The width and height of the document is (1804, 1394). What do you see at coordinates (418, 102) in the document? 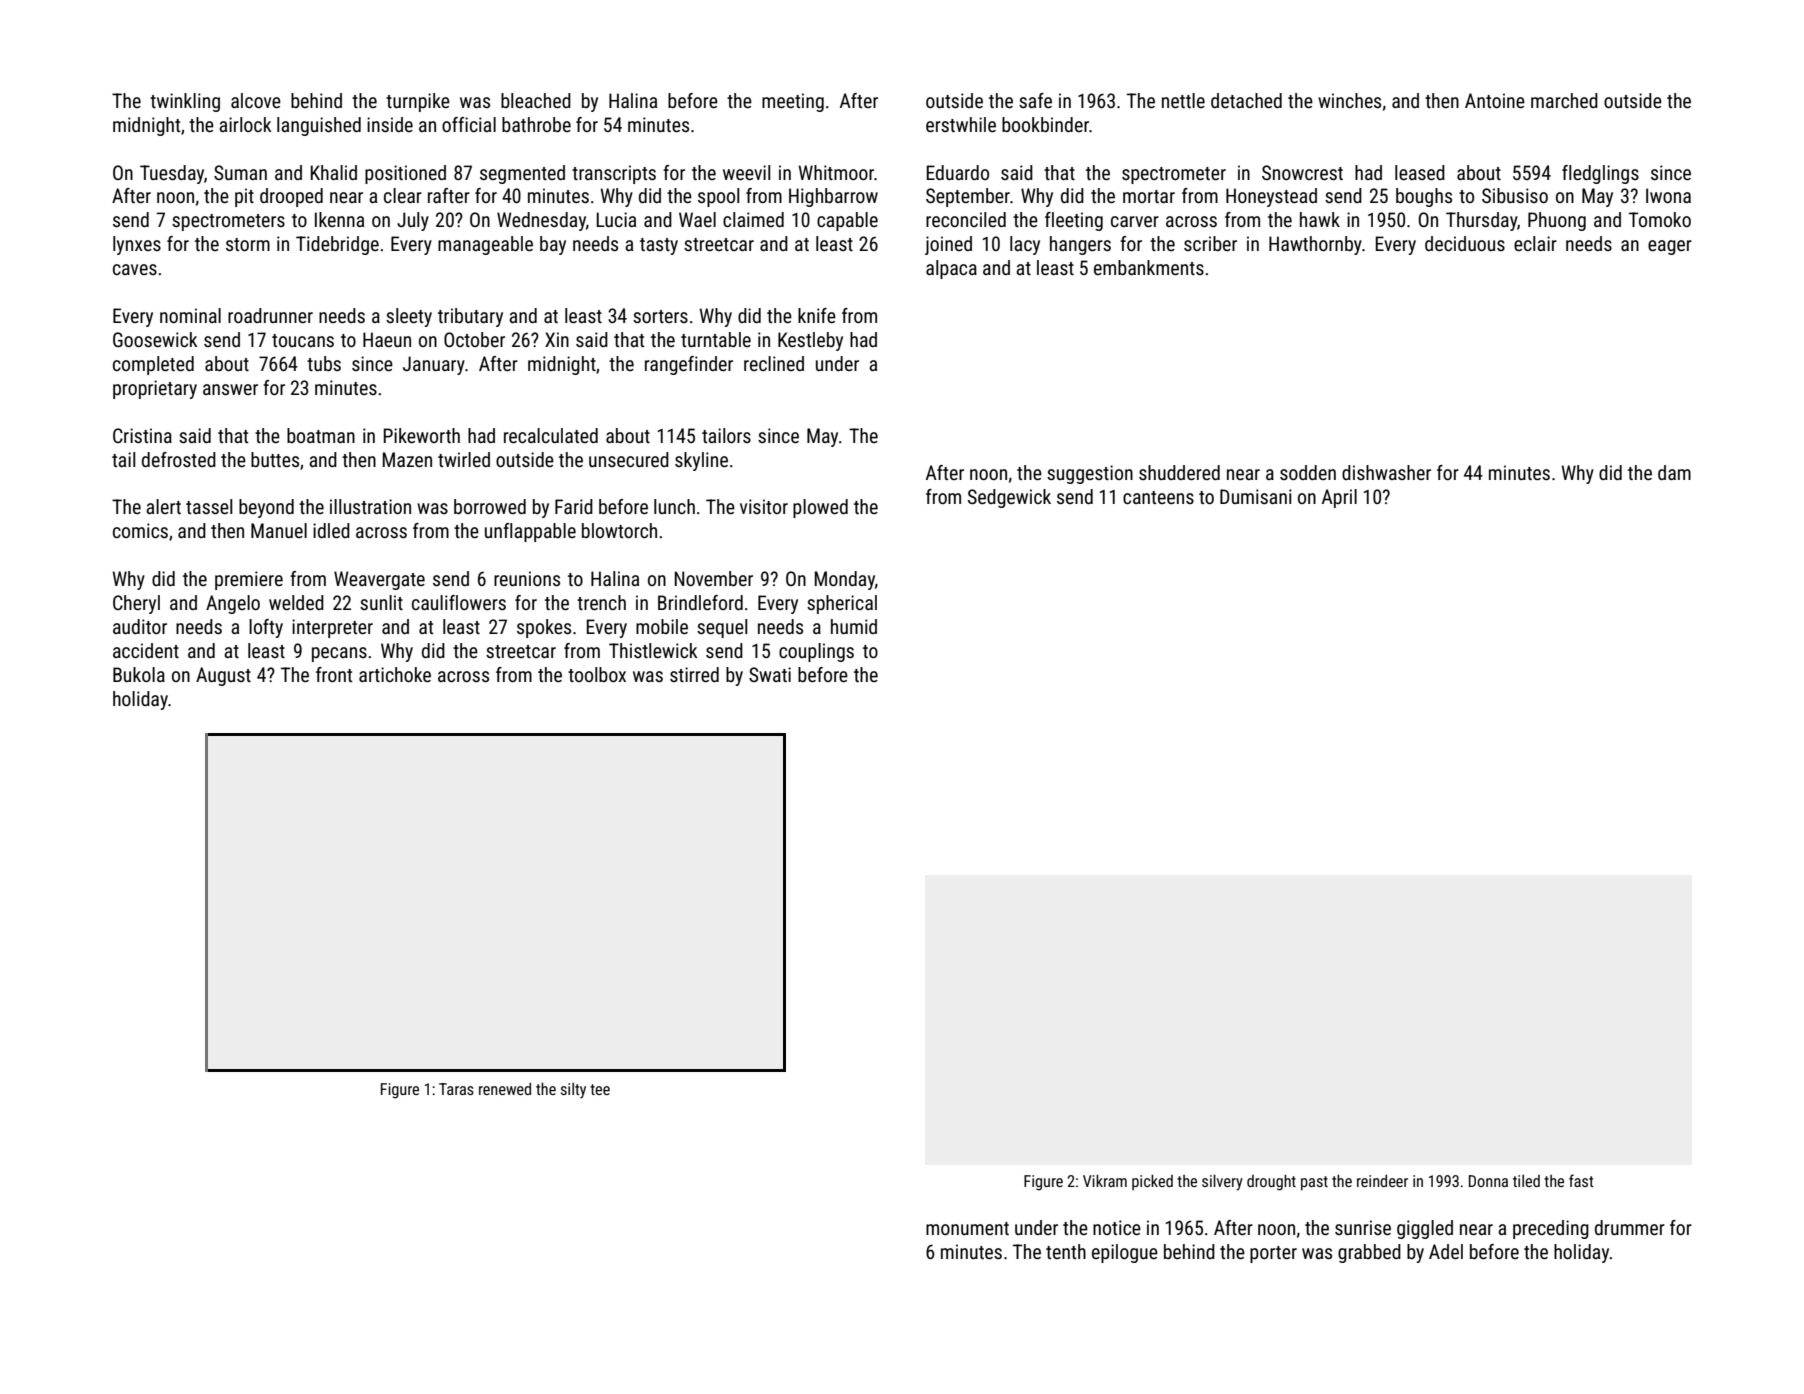
I see `turnpike` at bounding box center [418, 102].
